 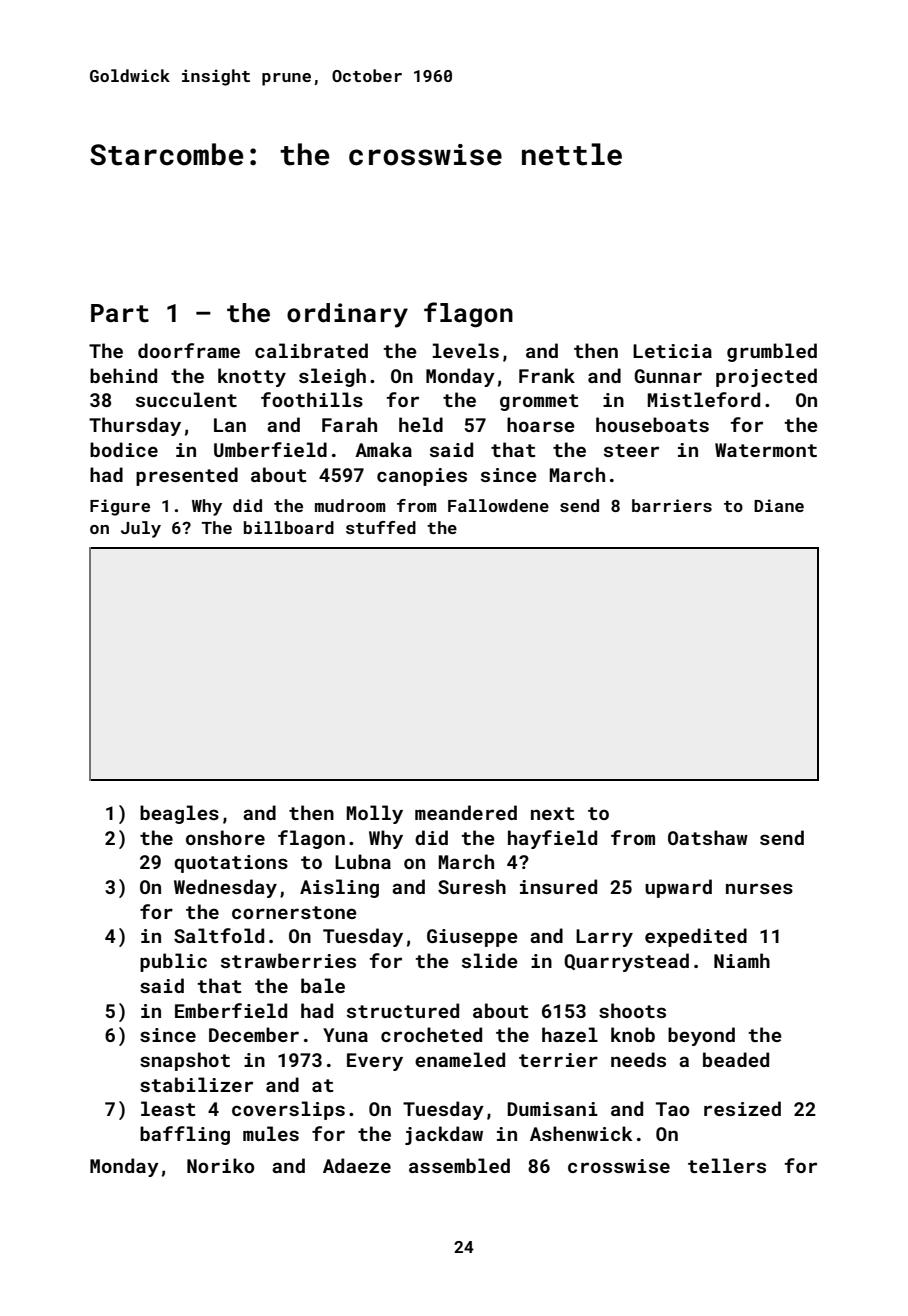 I want to click on Fallowdene, so click(x=498, y=505).
